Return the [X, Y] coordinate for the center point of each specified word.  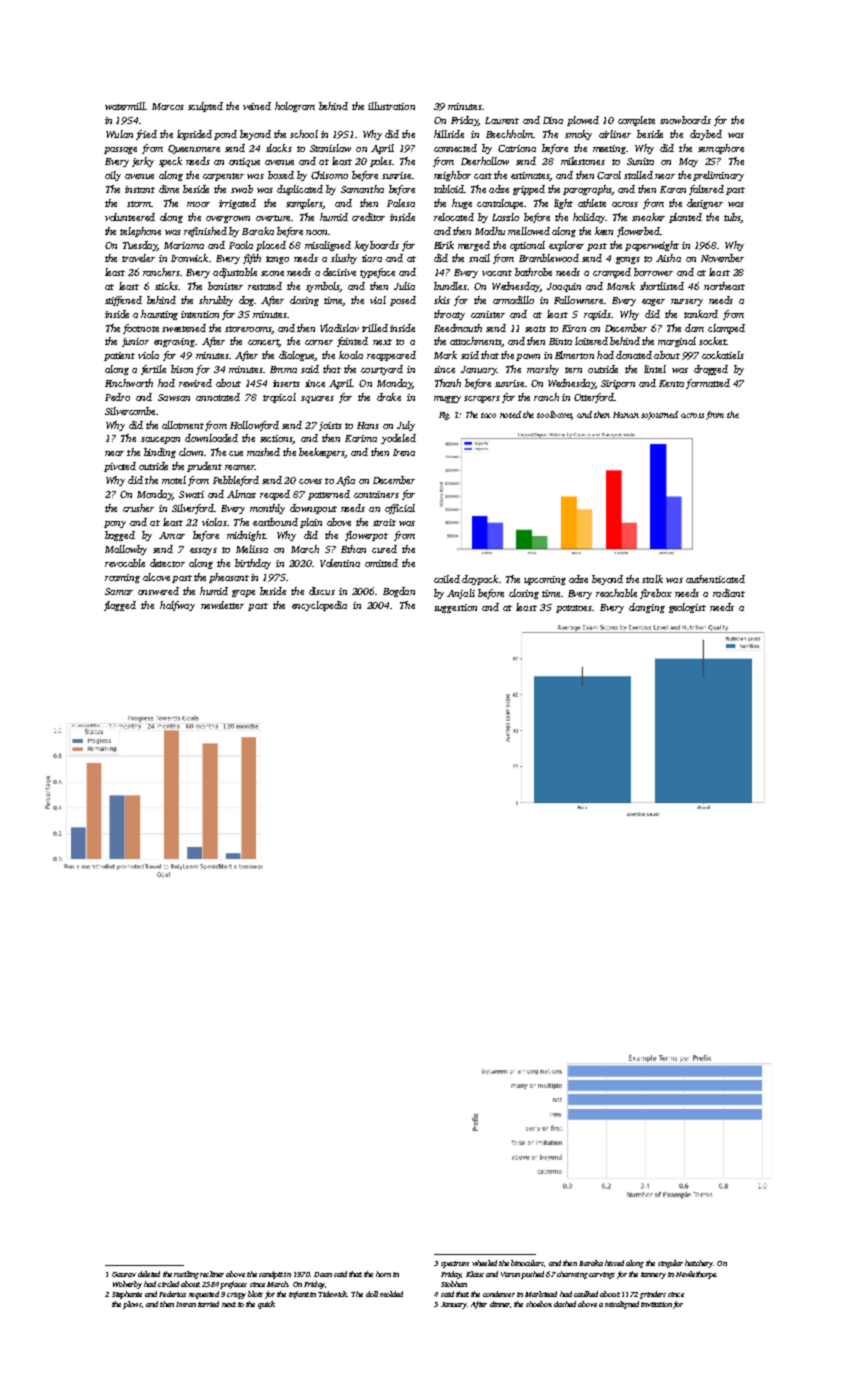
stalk [652, 579]
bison [182, 369]
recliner [212, 1274]
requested [204, 1295]
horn [383, 1274]
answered [158, 591]
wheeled [484, 1263]
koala [351, 355]
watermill [125, 106]
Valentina [340, 563]
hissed [614, 1263]
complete [636, 121]
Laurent [502, 120]
